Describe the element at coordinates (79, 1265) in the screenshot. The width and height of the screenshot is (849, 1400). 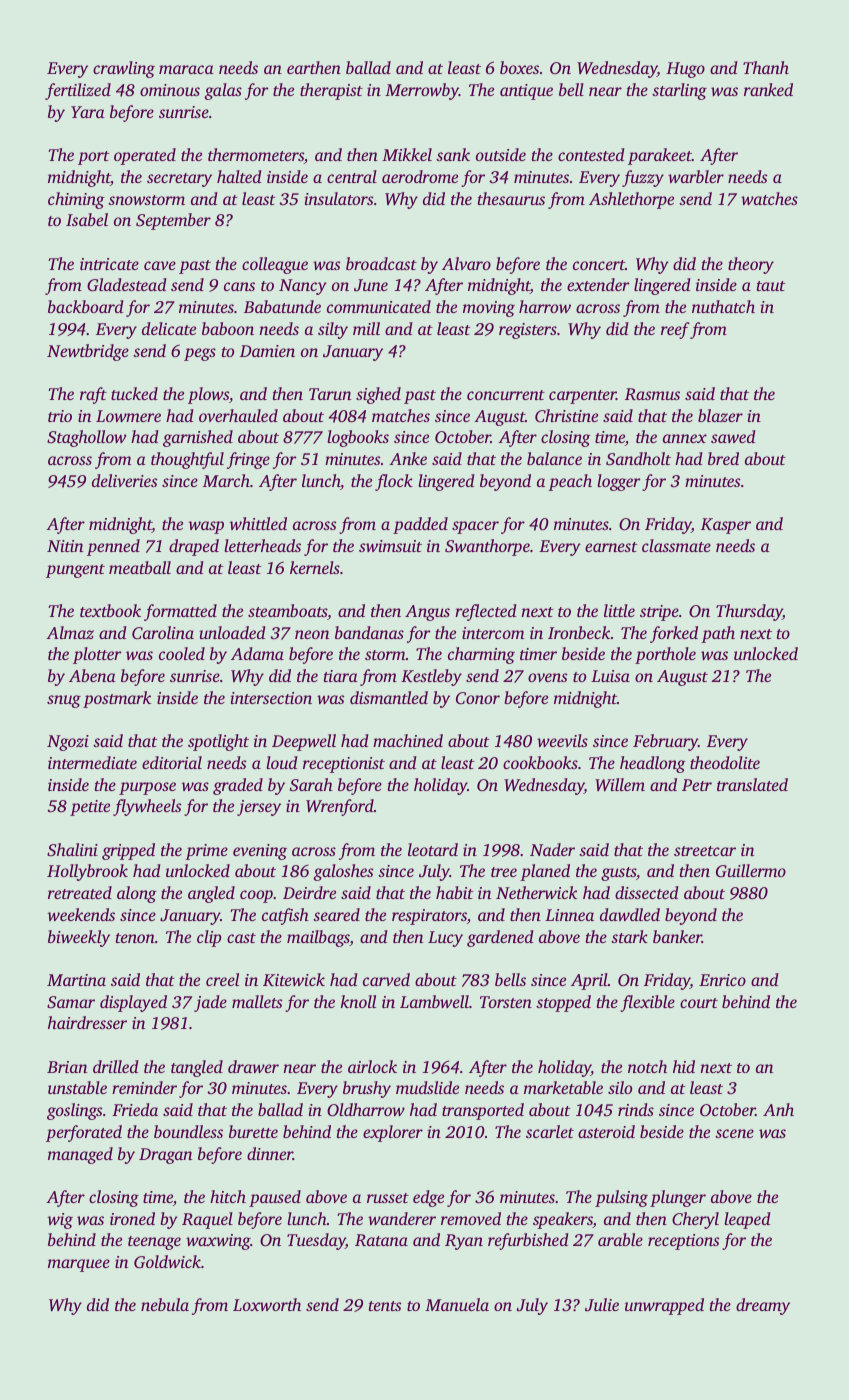
I see `marquee` at that location.
